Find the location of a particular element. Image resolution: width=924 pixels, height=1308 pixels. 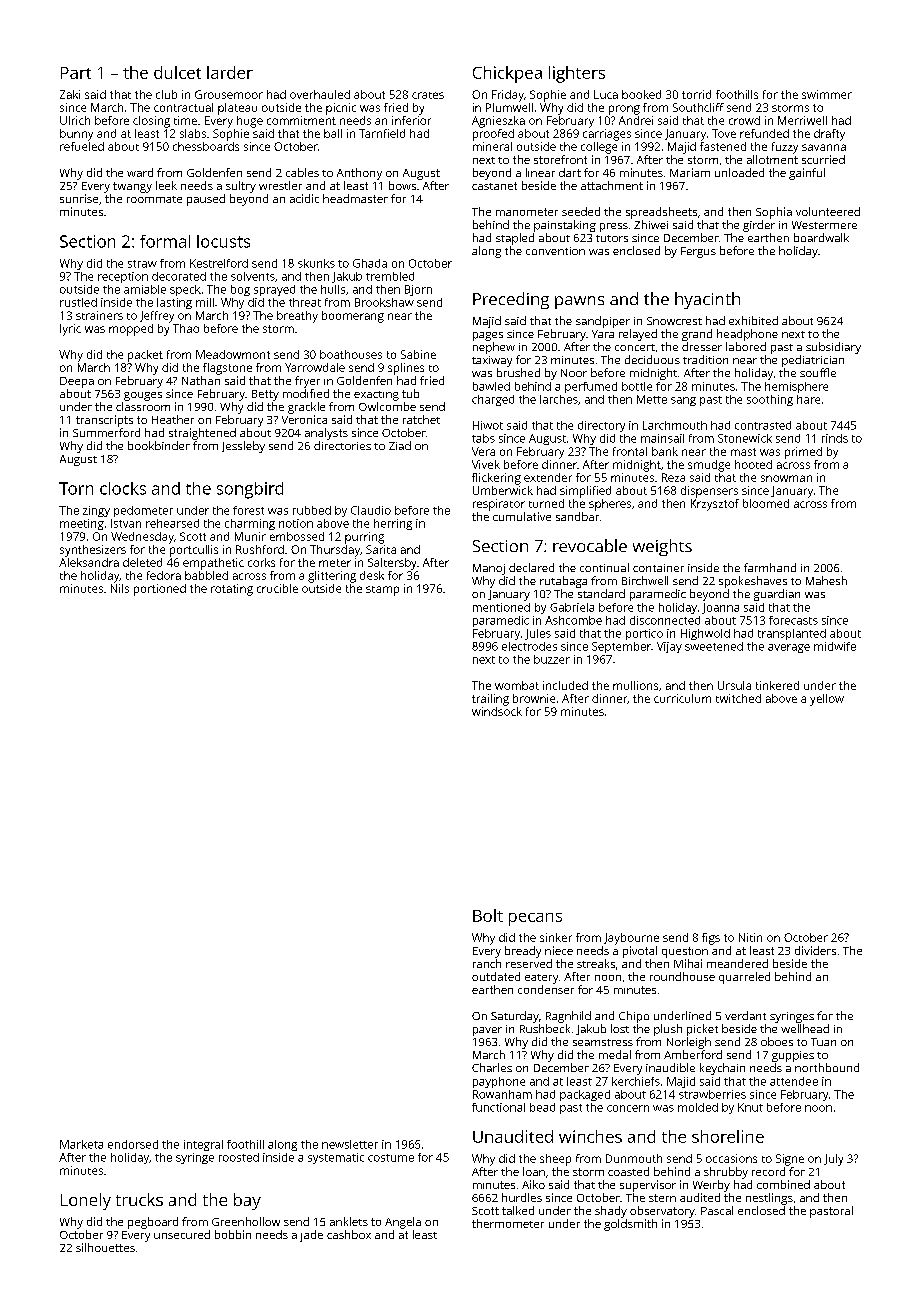

curriculum is located at coordinates (682, 698).
